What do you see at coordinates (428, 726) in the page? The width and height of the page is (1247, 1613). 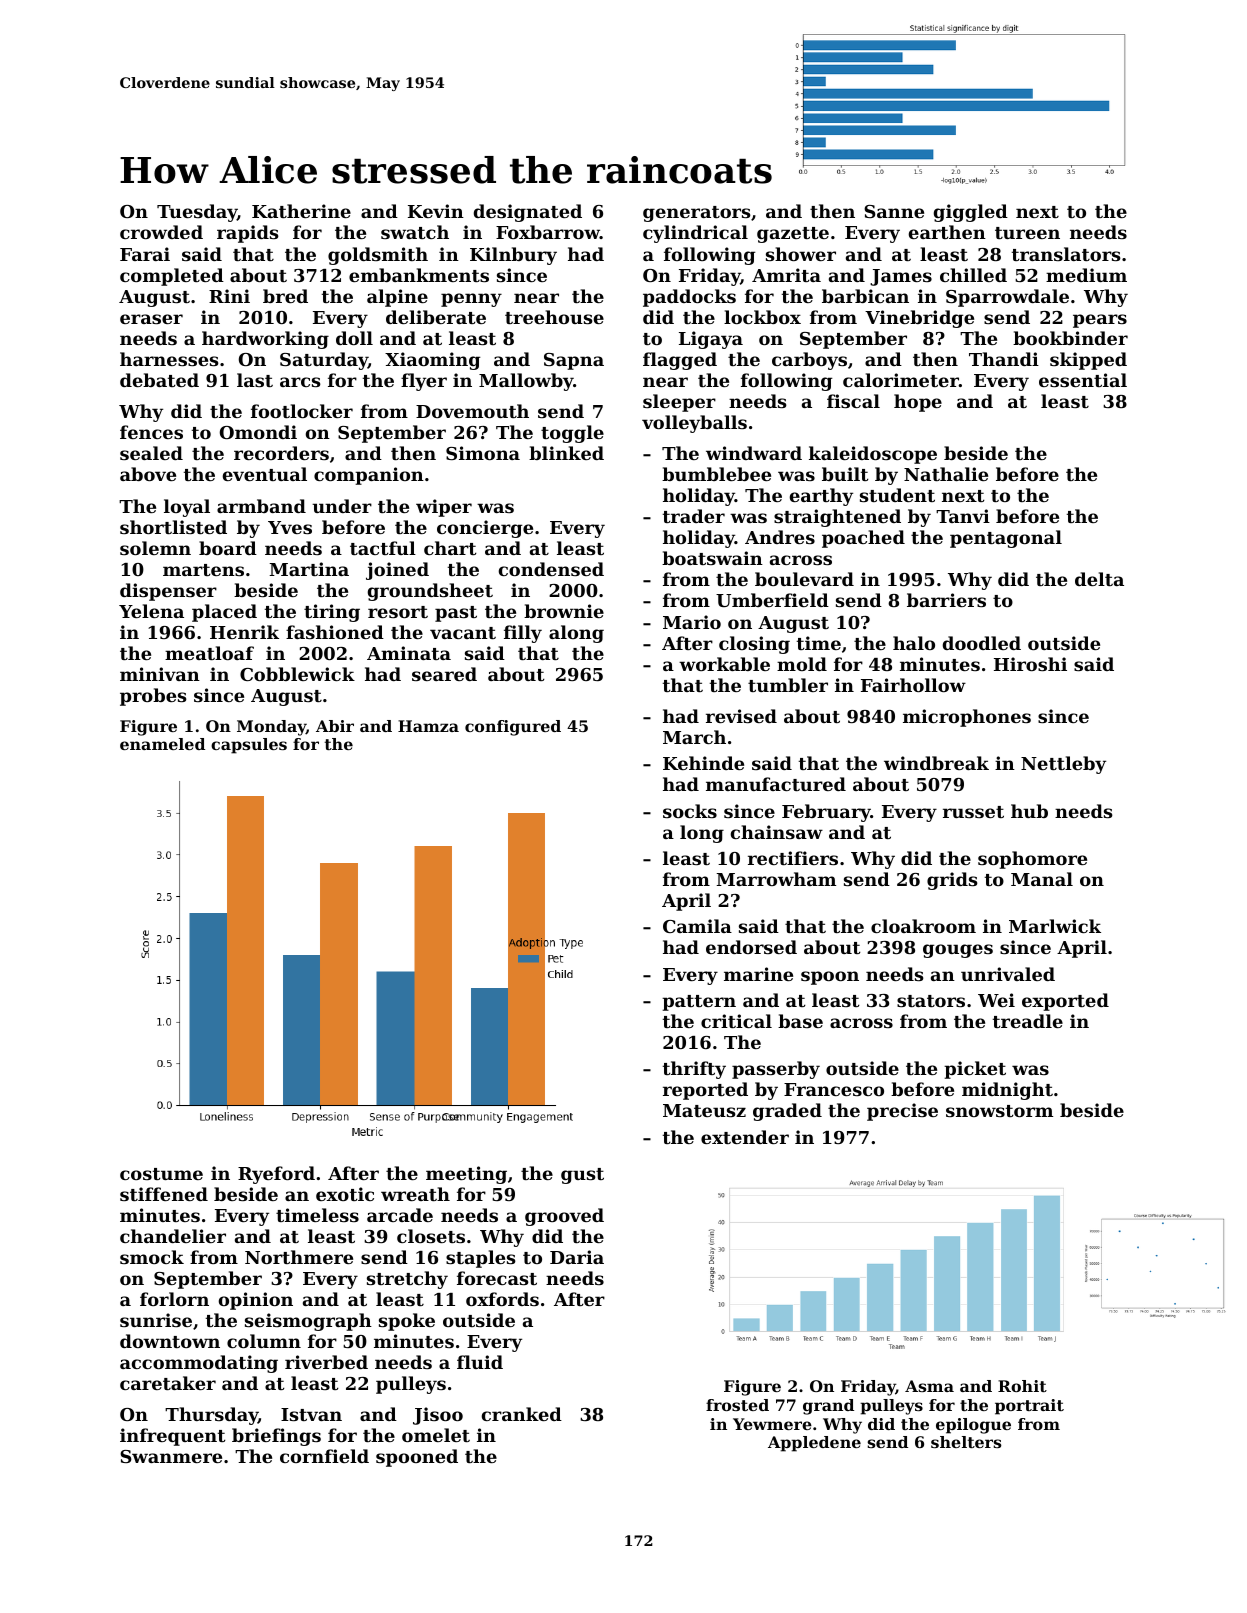 I see `Hamza` at bounding box center [428, 726].
